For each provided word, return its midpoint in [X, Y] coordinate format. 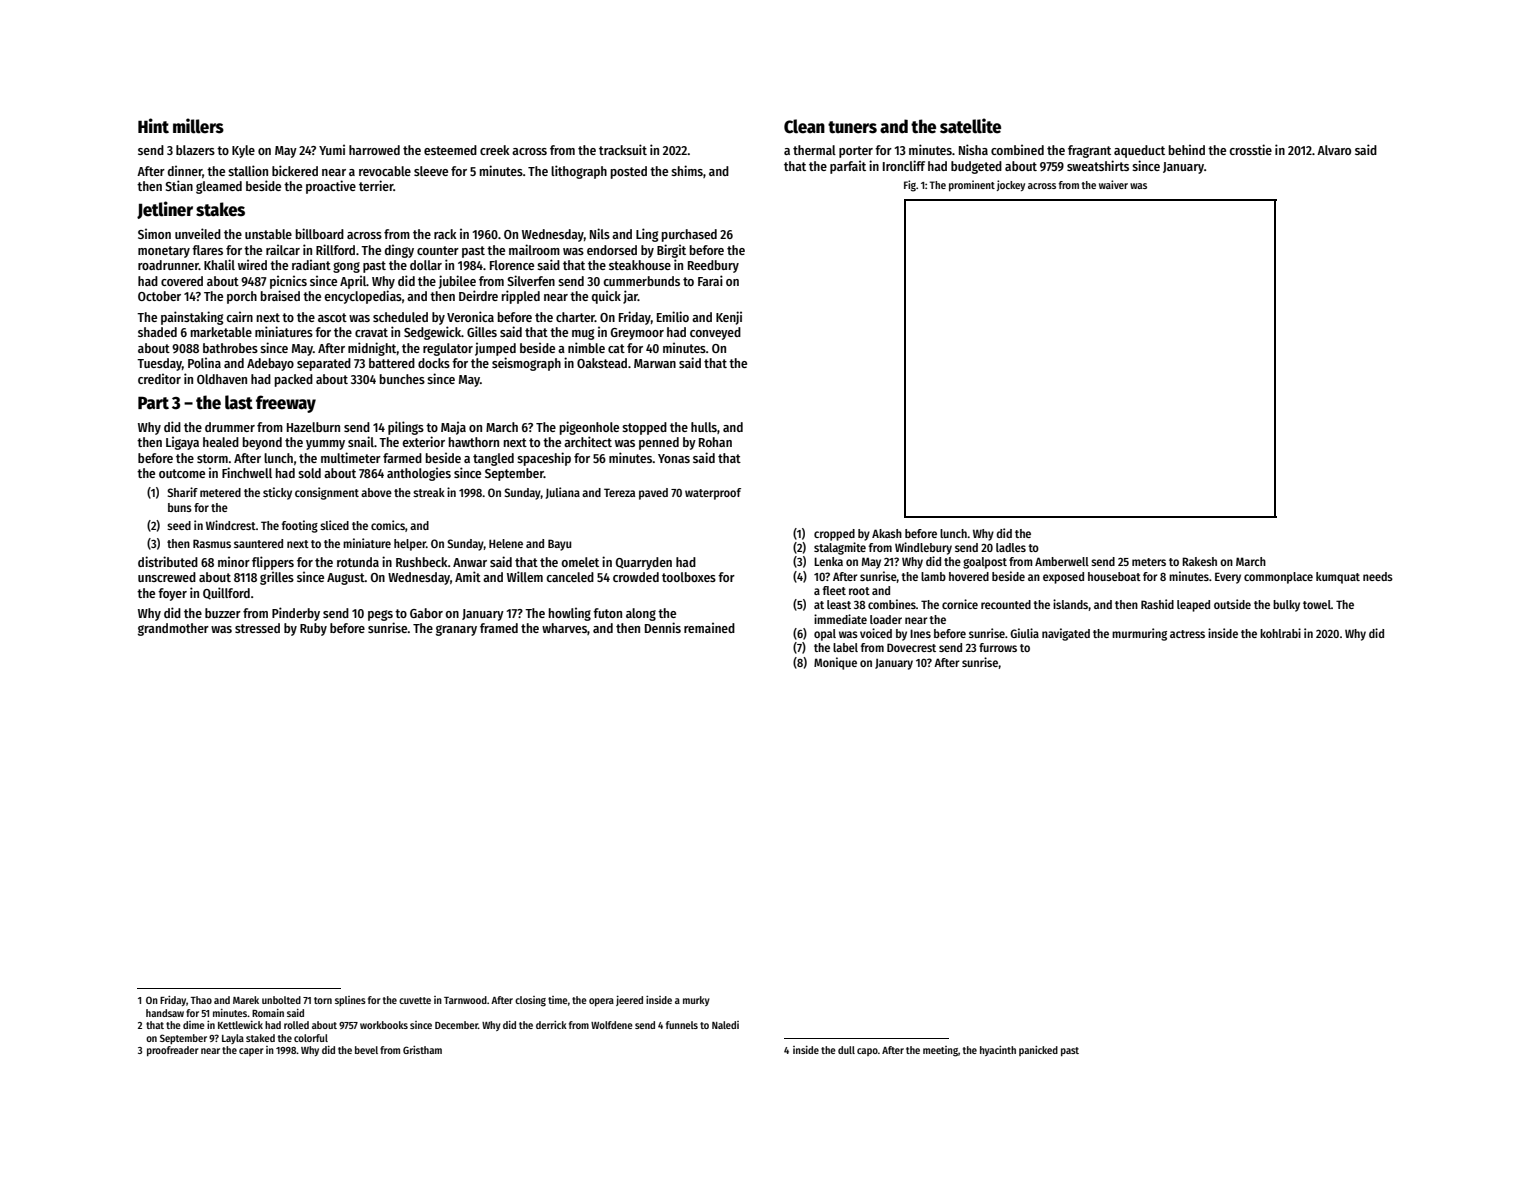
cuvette [415, 1000]
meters [1149, 562]
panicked [1038, 1051]
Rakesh [1199, 561]
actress [1187, 634]
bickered [295, 170]
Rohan [715, 442]
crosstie [1250, 149]
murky [696, 1001]
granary [456, 630]
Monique [835, 663]
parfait [848, 167]
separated [324, 364]
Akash [887, 533]
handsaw [165, 1013]
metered [220, 492]
